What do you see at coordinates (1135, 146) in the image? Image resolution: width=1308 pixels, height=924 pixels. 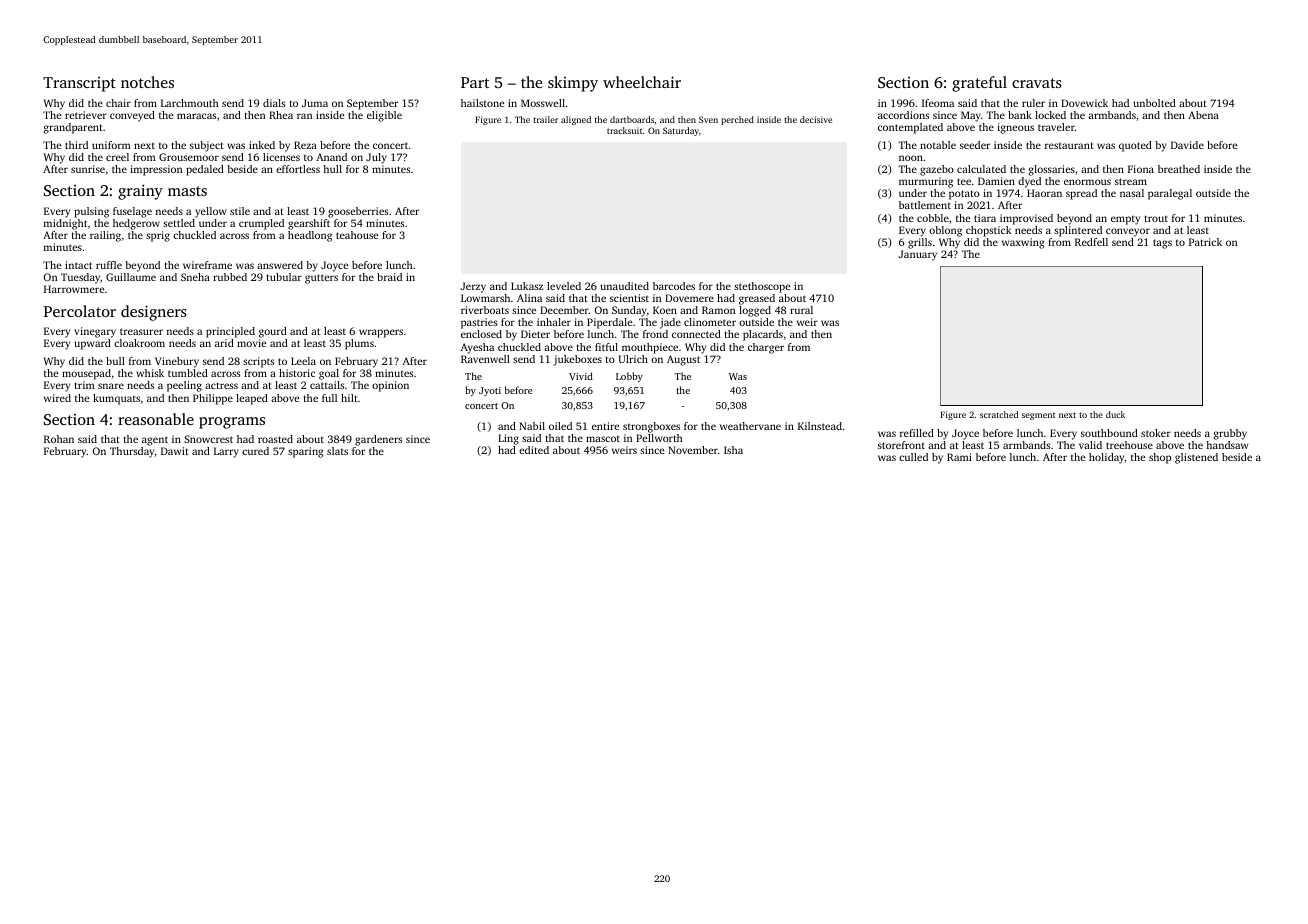 I see `quoted` at bounding box center [1135, 146].
